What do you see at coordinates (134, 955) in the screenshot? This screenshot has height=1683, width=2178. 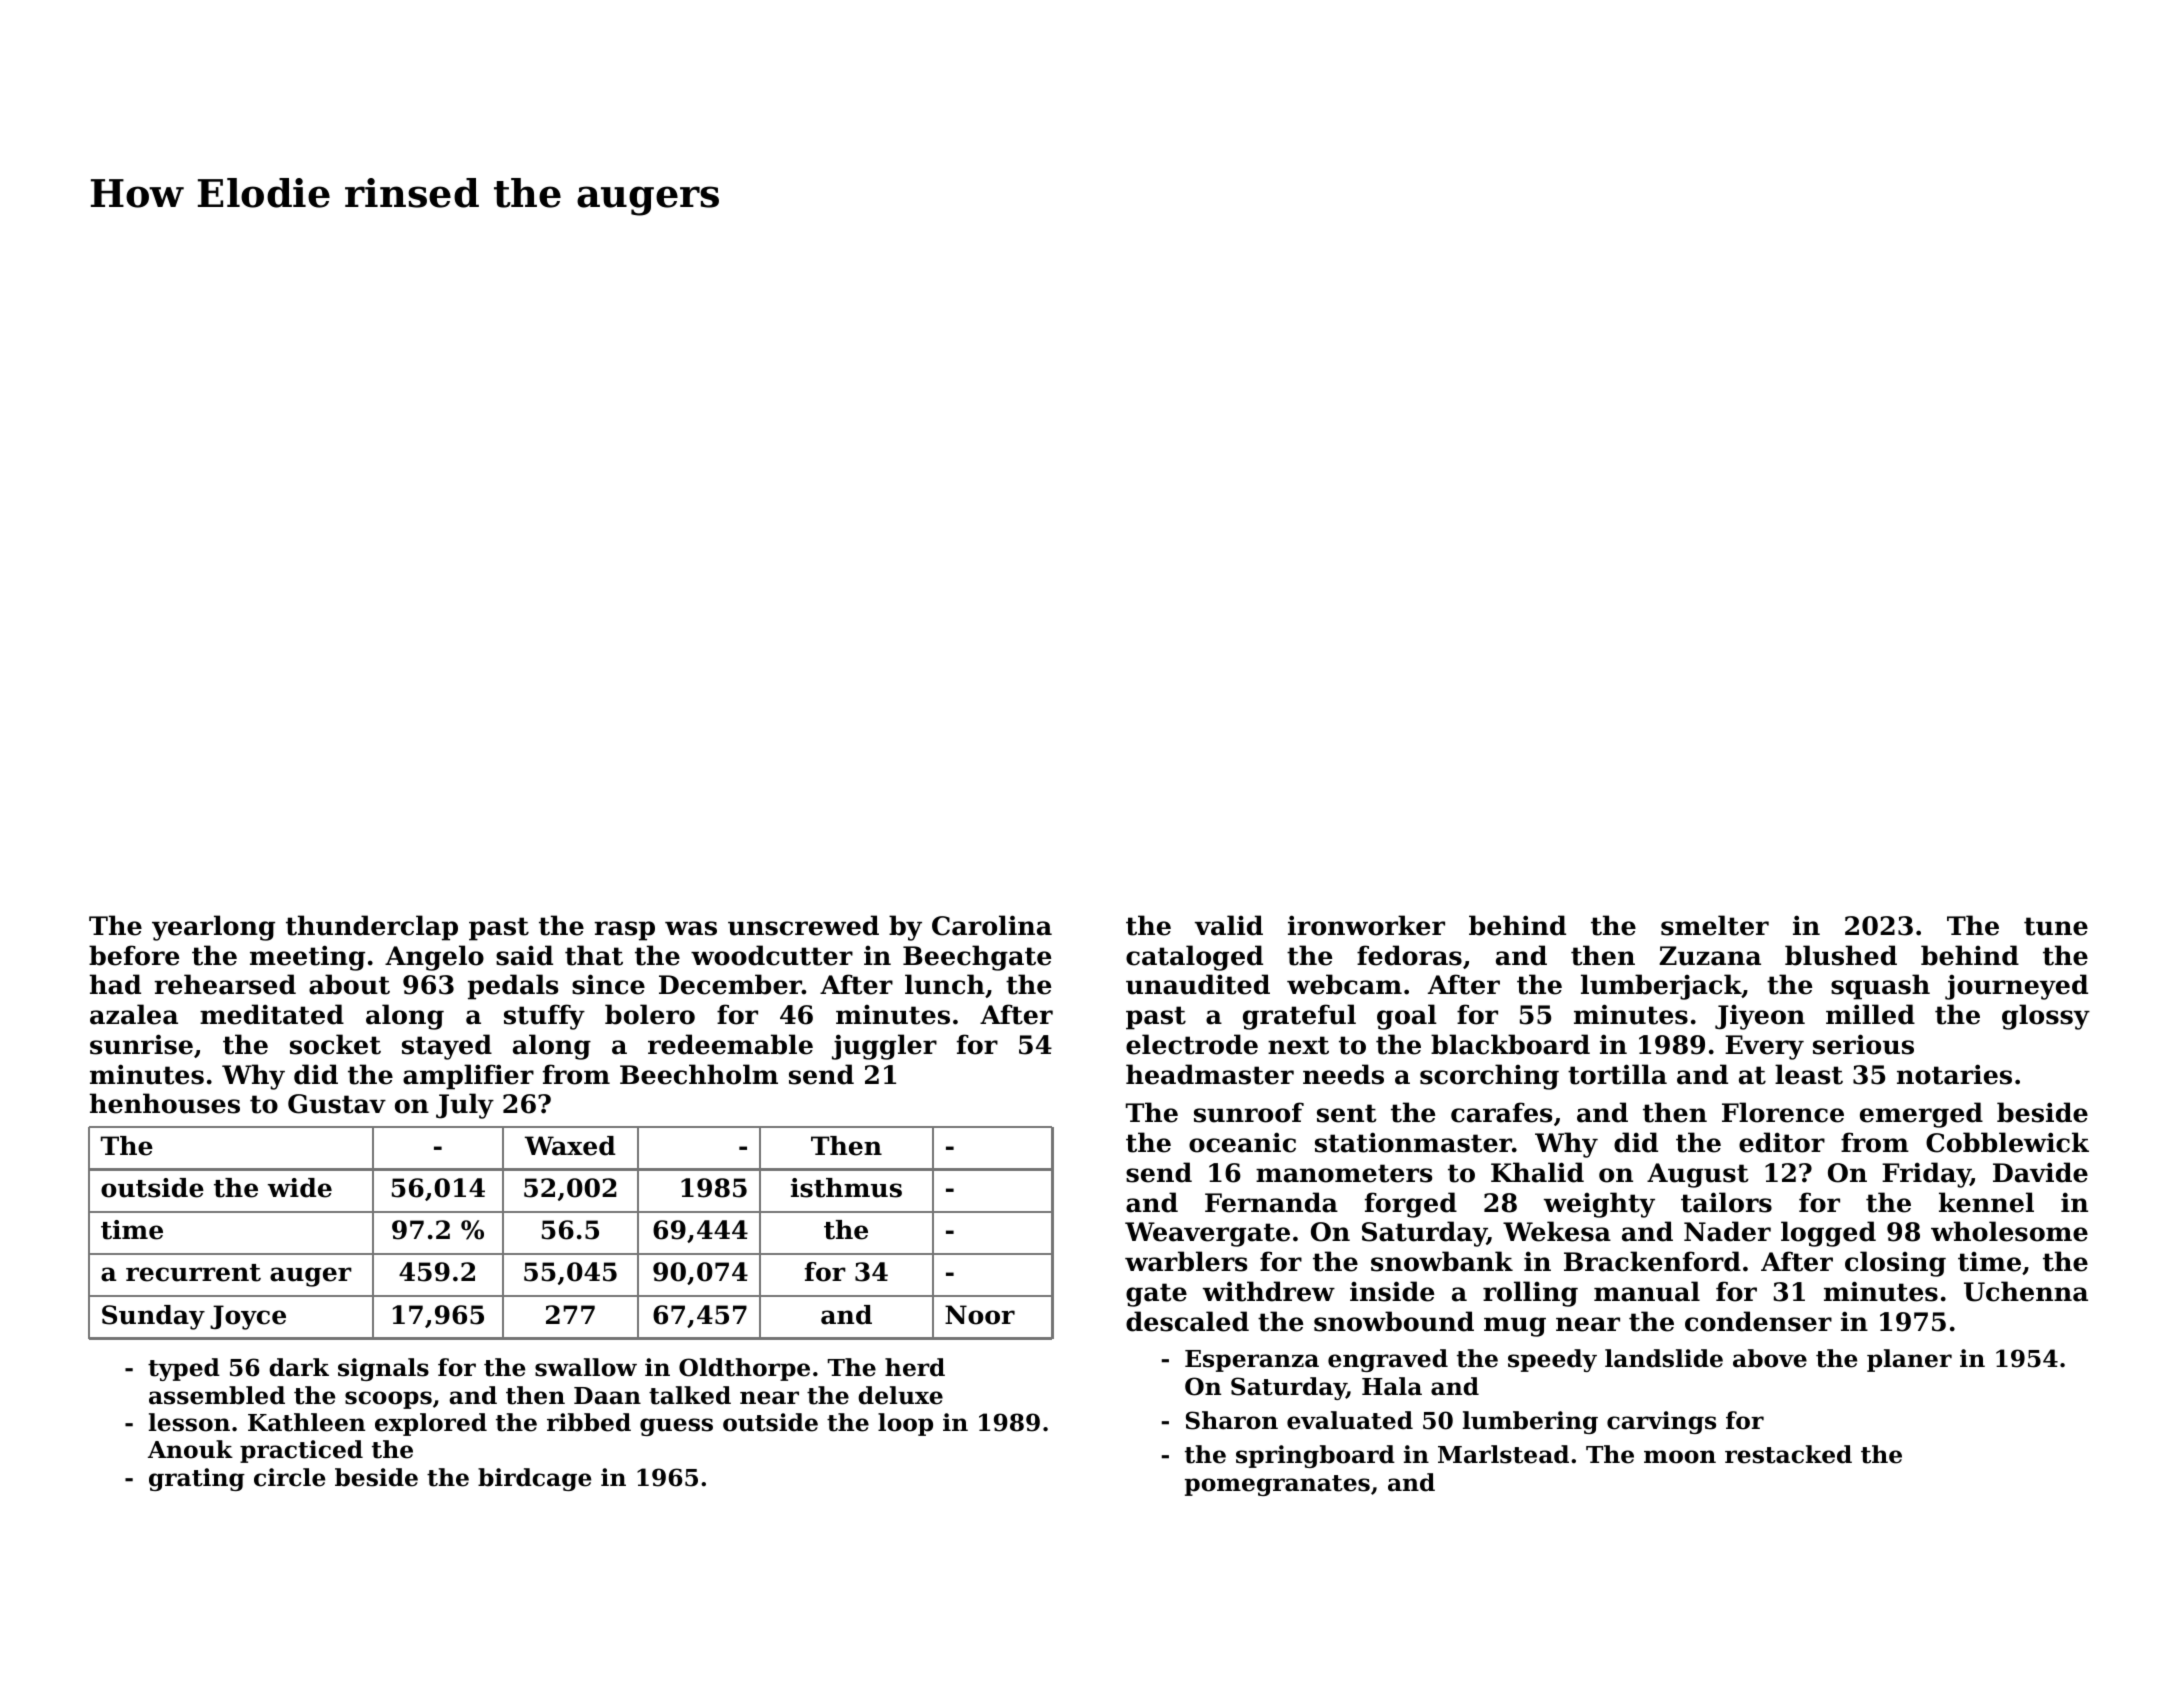 I see `before` at bounding box center [134, 955].
